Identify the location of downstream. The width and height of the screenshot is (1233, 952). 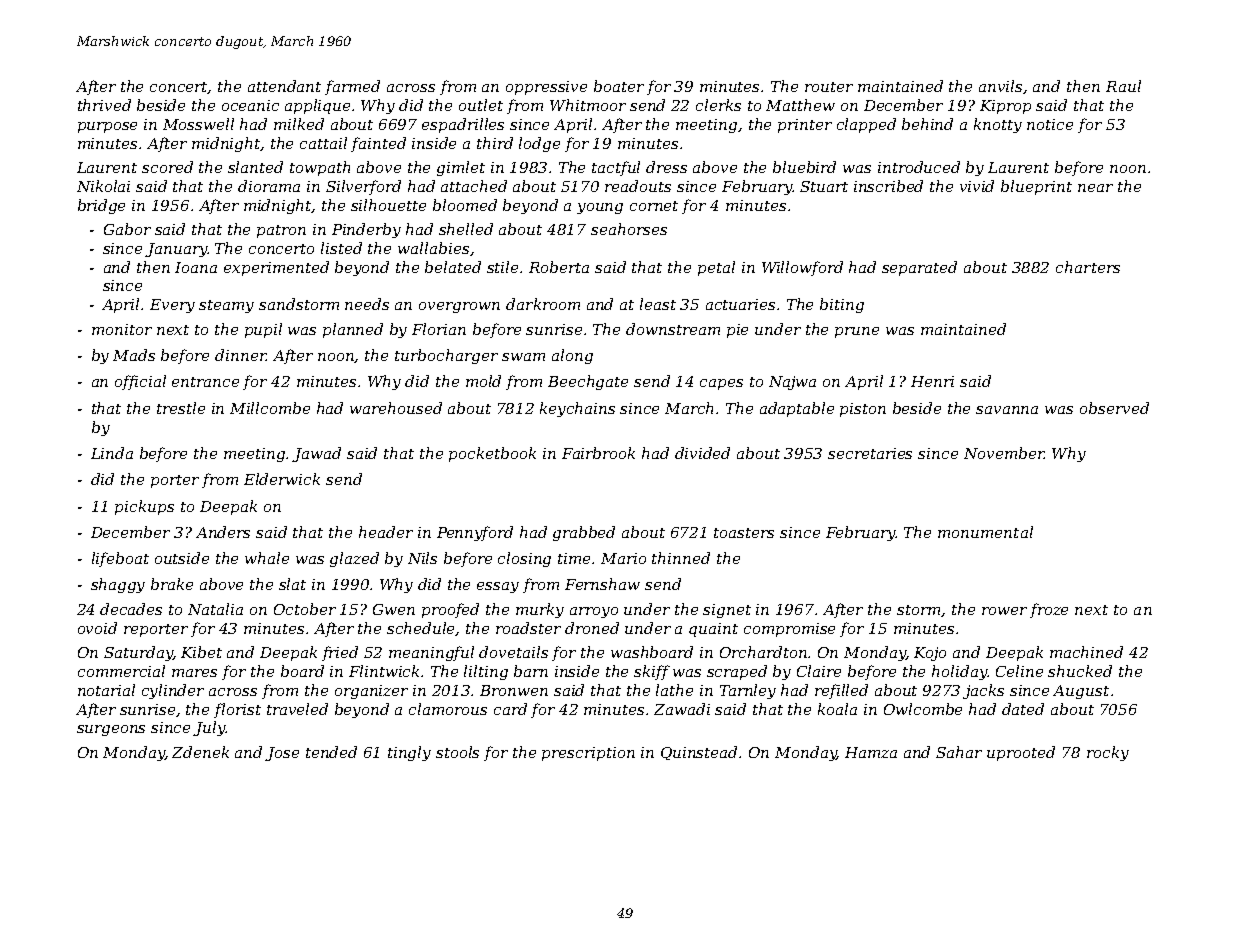
(673, 329).
